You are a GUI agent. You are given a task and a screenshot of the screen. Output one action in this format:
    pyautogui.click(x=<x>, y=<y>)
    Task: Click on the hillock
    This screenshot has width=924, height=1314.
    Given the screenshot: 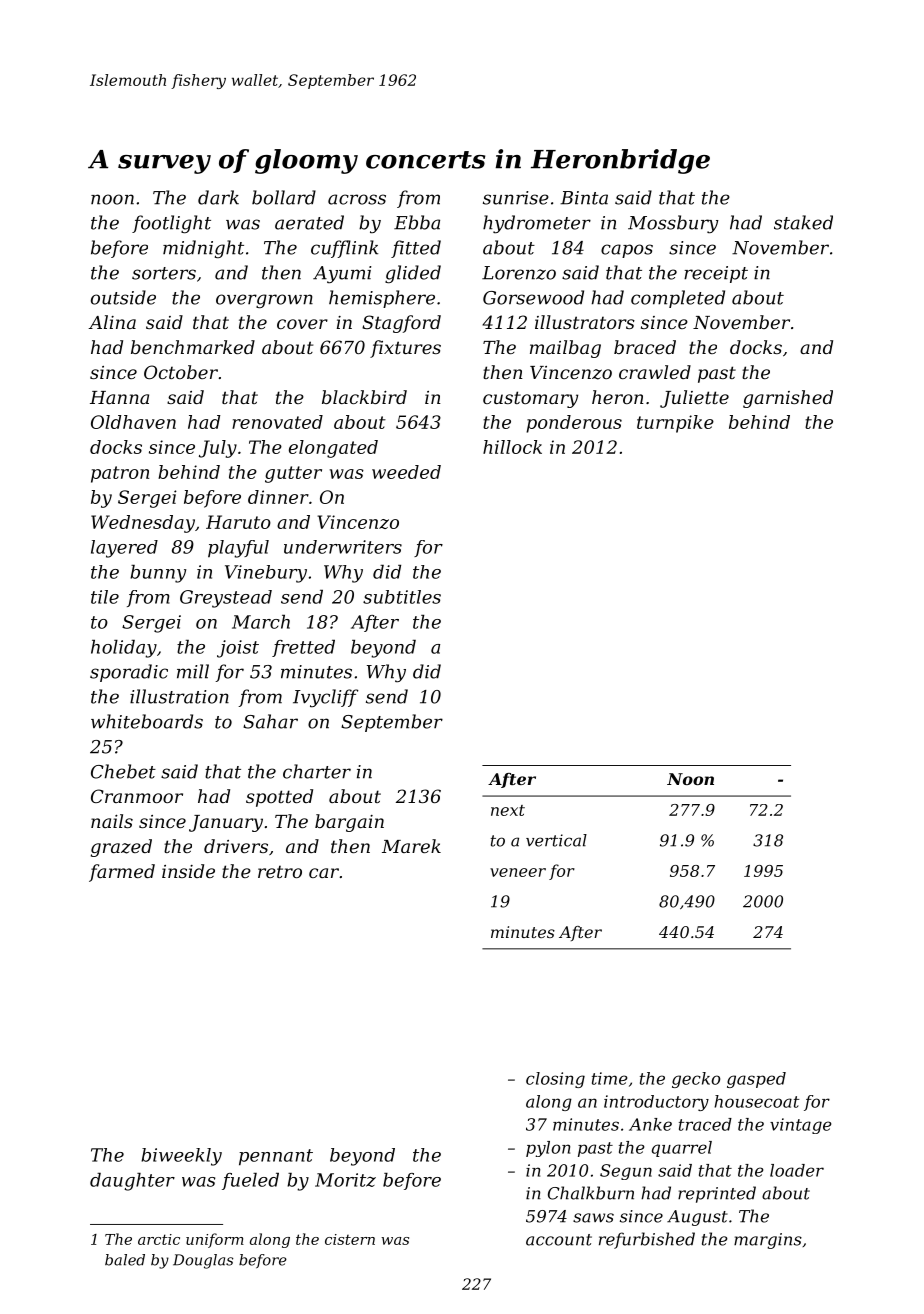 What is the action you would take?
    pyautogui.click(x=512, y=447)
